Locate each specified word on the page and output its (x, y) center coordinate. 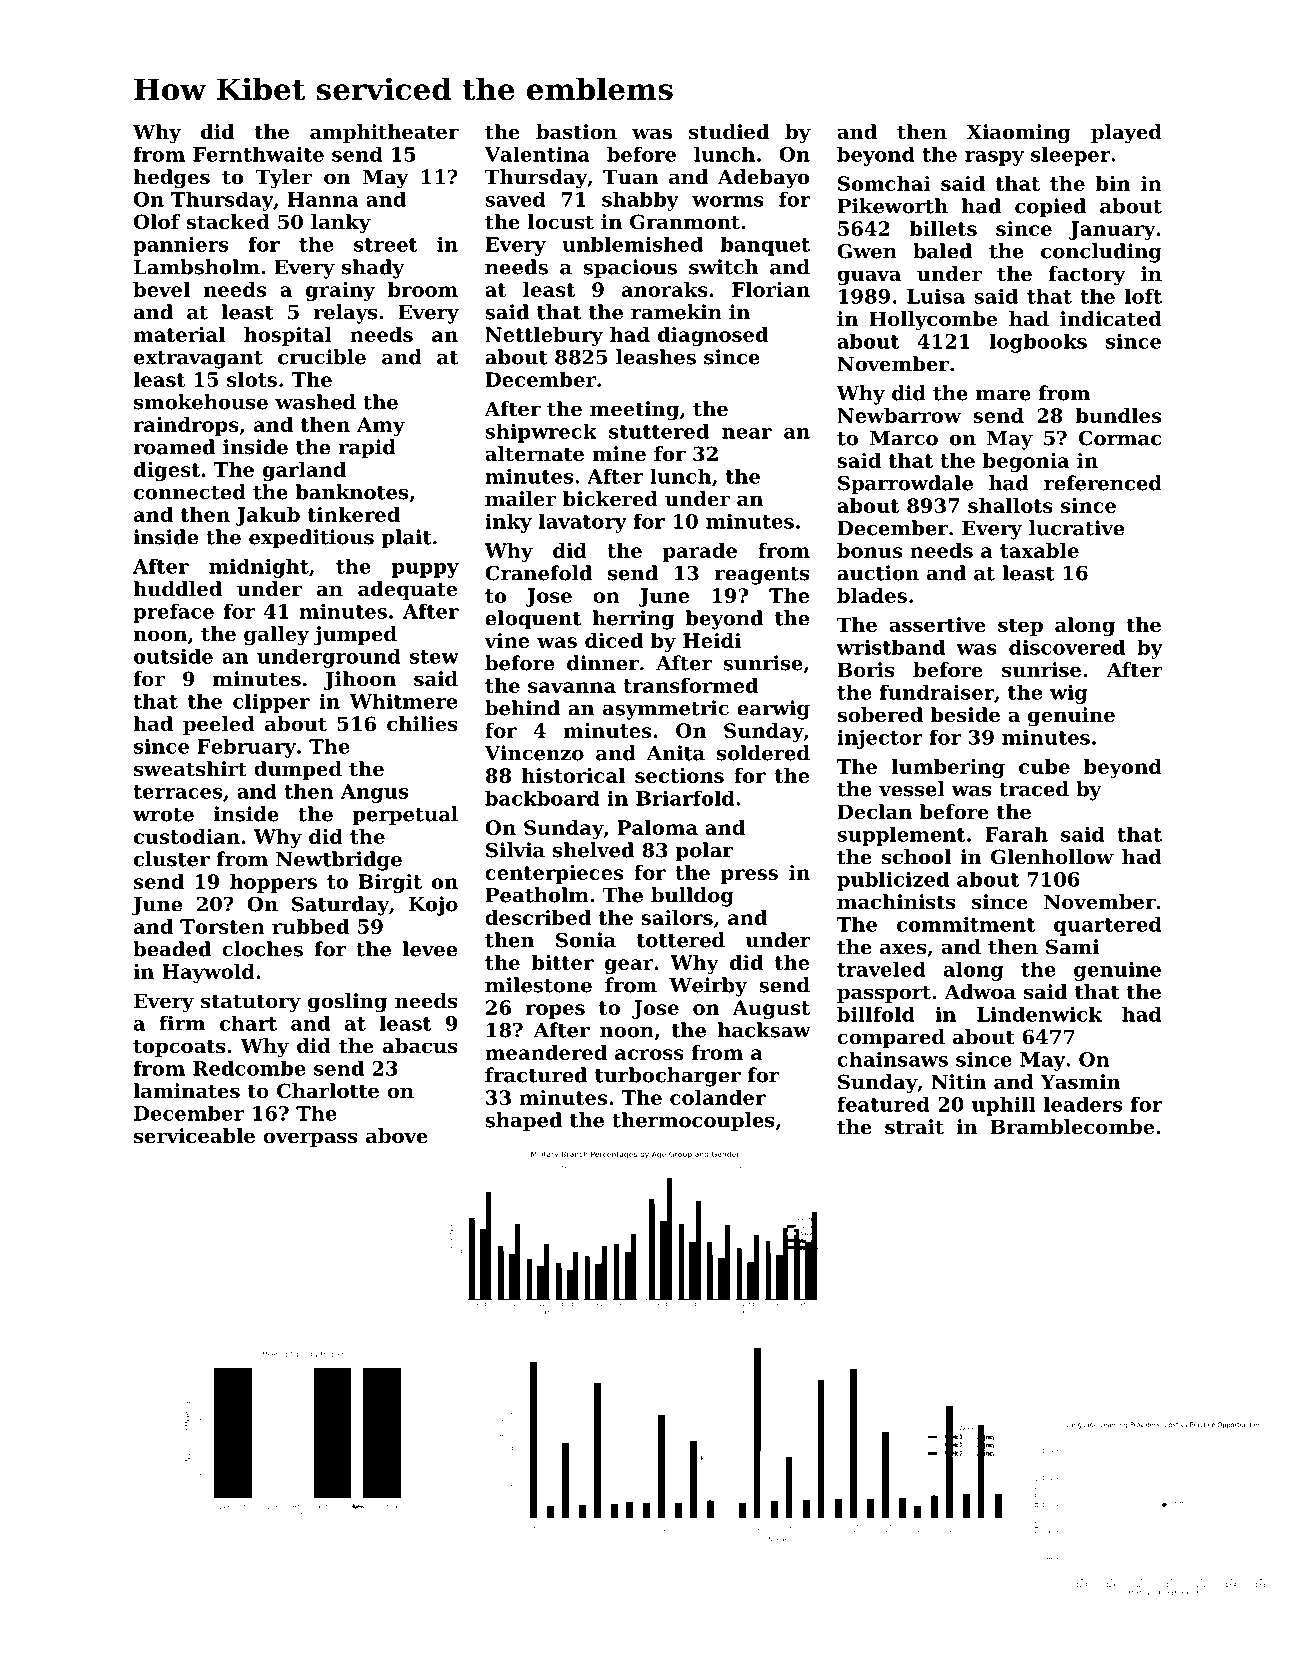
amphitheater (384, 133)
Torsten (222, 926)
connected (190, 492)
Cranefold (538, 573)
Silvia (515, 850)
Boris (865, 670)
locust (561, 222)
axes (903, 949)
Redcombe (249, 1068)
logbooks (1038, 343)
